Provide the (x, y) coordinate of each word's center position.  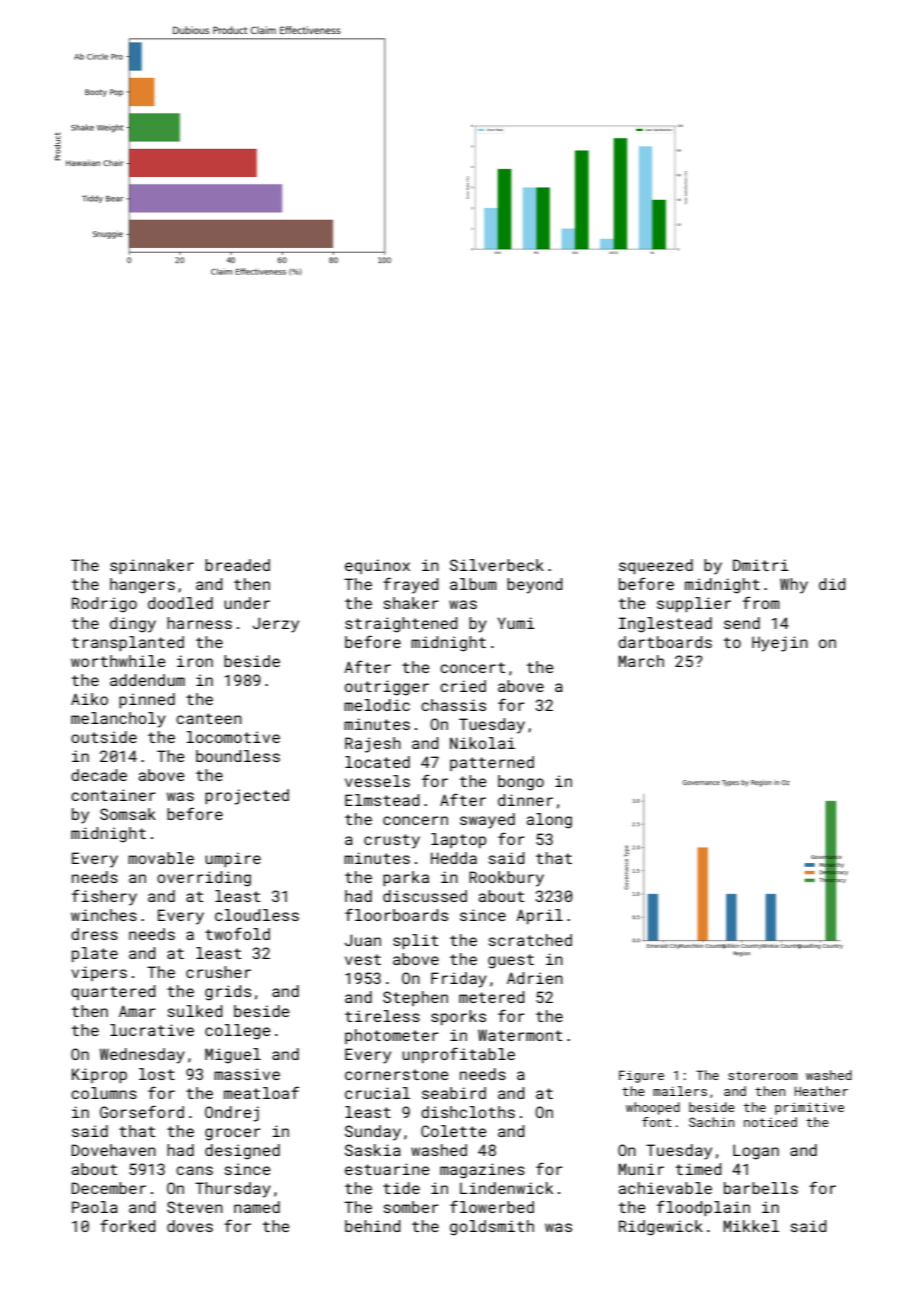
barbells (761, 1188)
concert (472, 667)
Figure (641, 1076)
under (247, 603)
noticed (770, 1122)
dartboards (665, 642)
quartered (113, 992)
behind (373, 1226)
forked (128, 1225)
